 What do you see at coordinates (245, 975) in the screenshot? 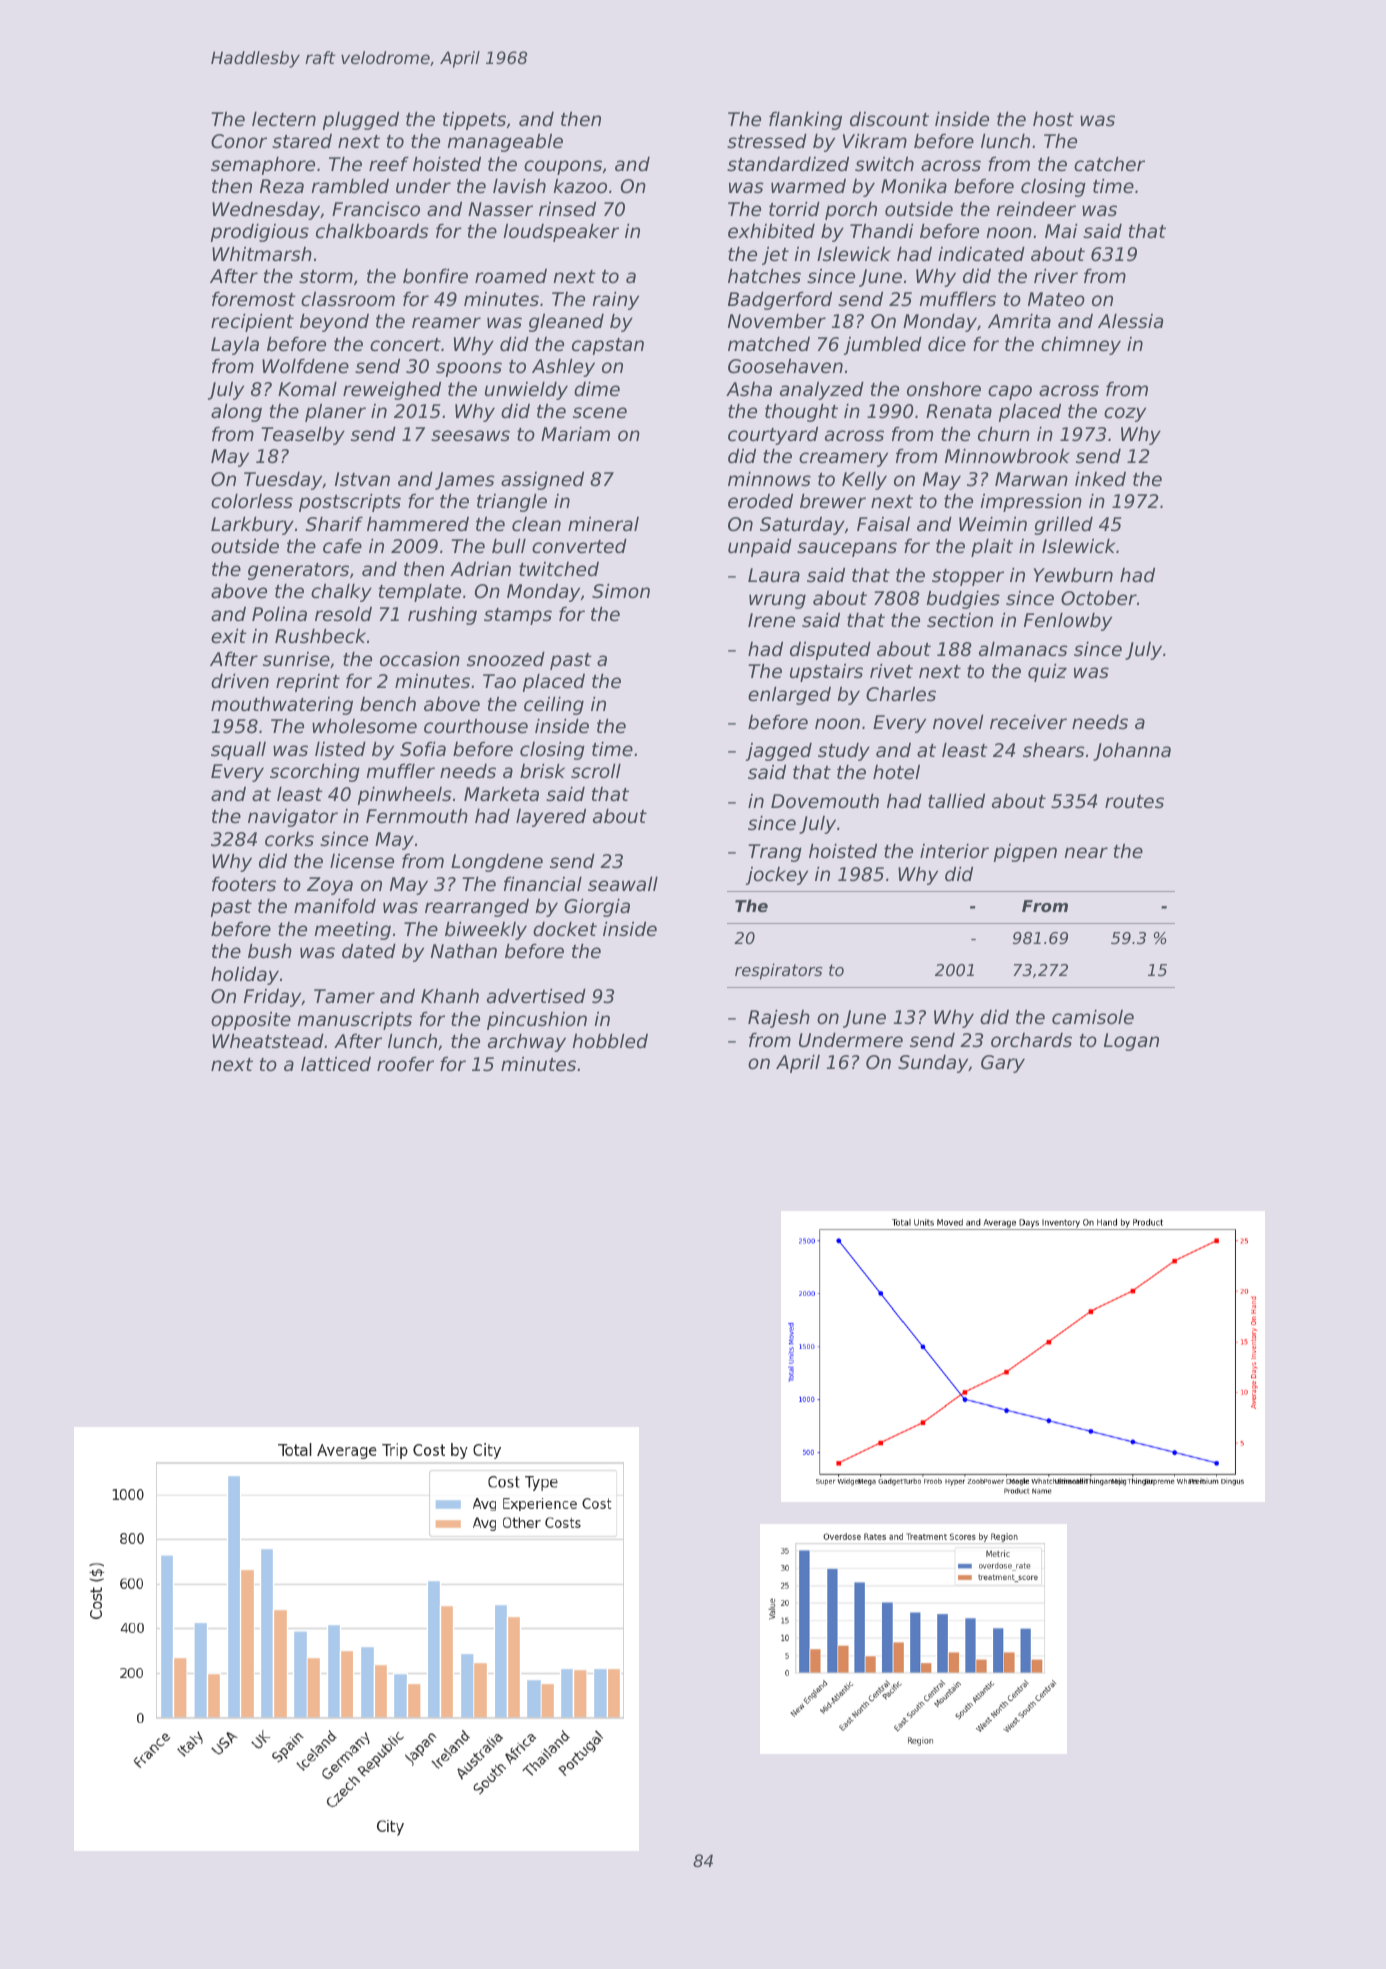
I see `holiday` at bounding box center [245, 975].
